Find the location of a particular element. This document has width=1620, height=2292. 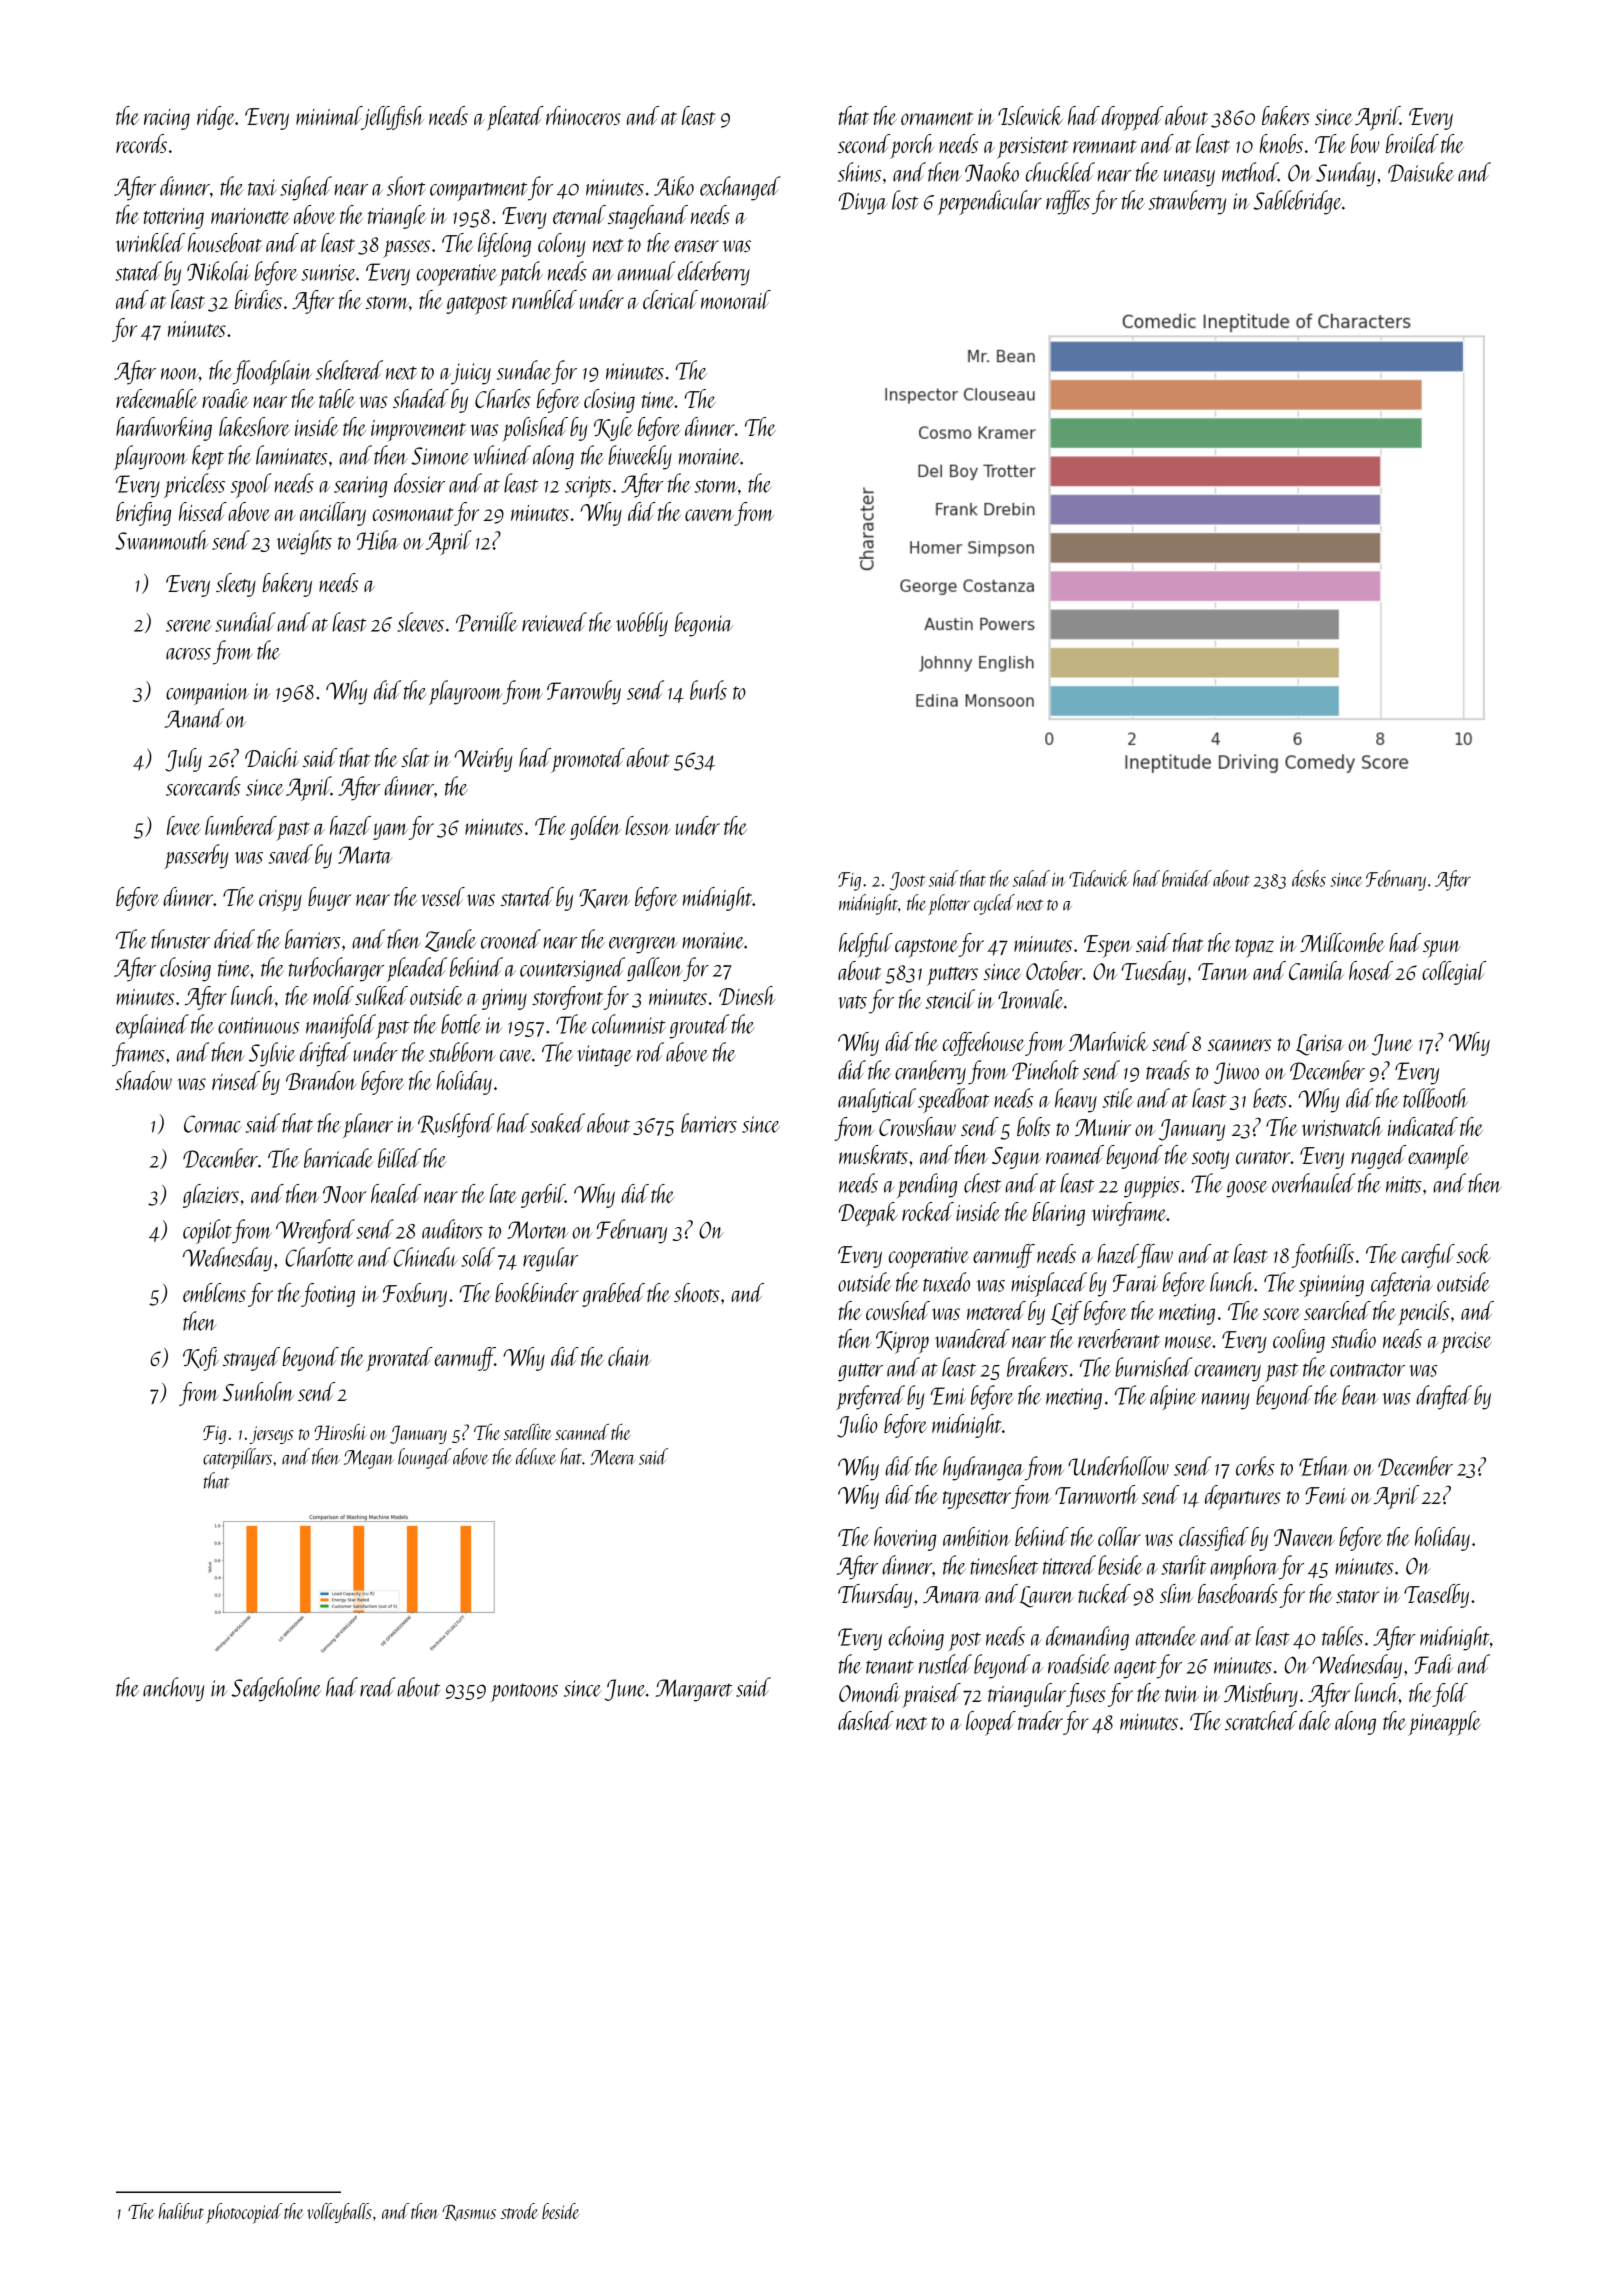

halibut is located at coordinates (181, 2211).
